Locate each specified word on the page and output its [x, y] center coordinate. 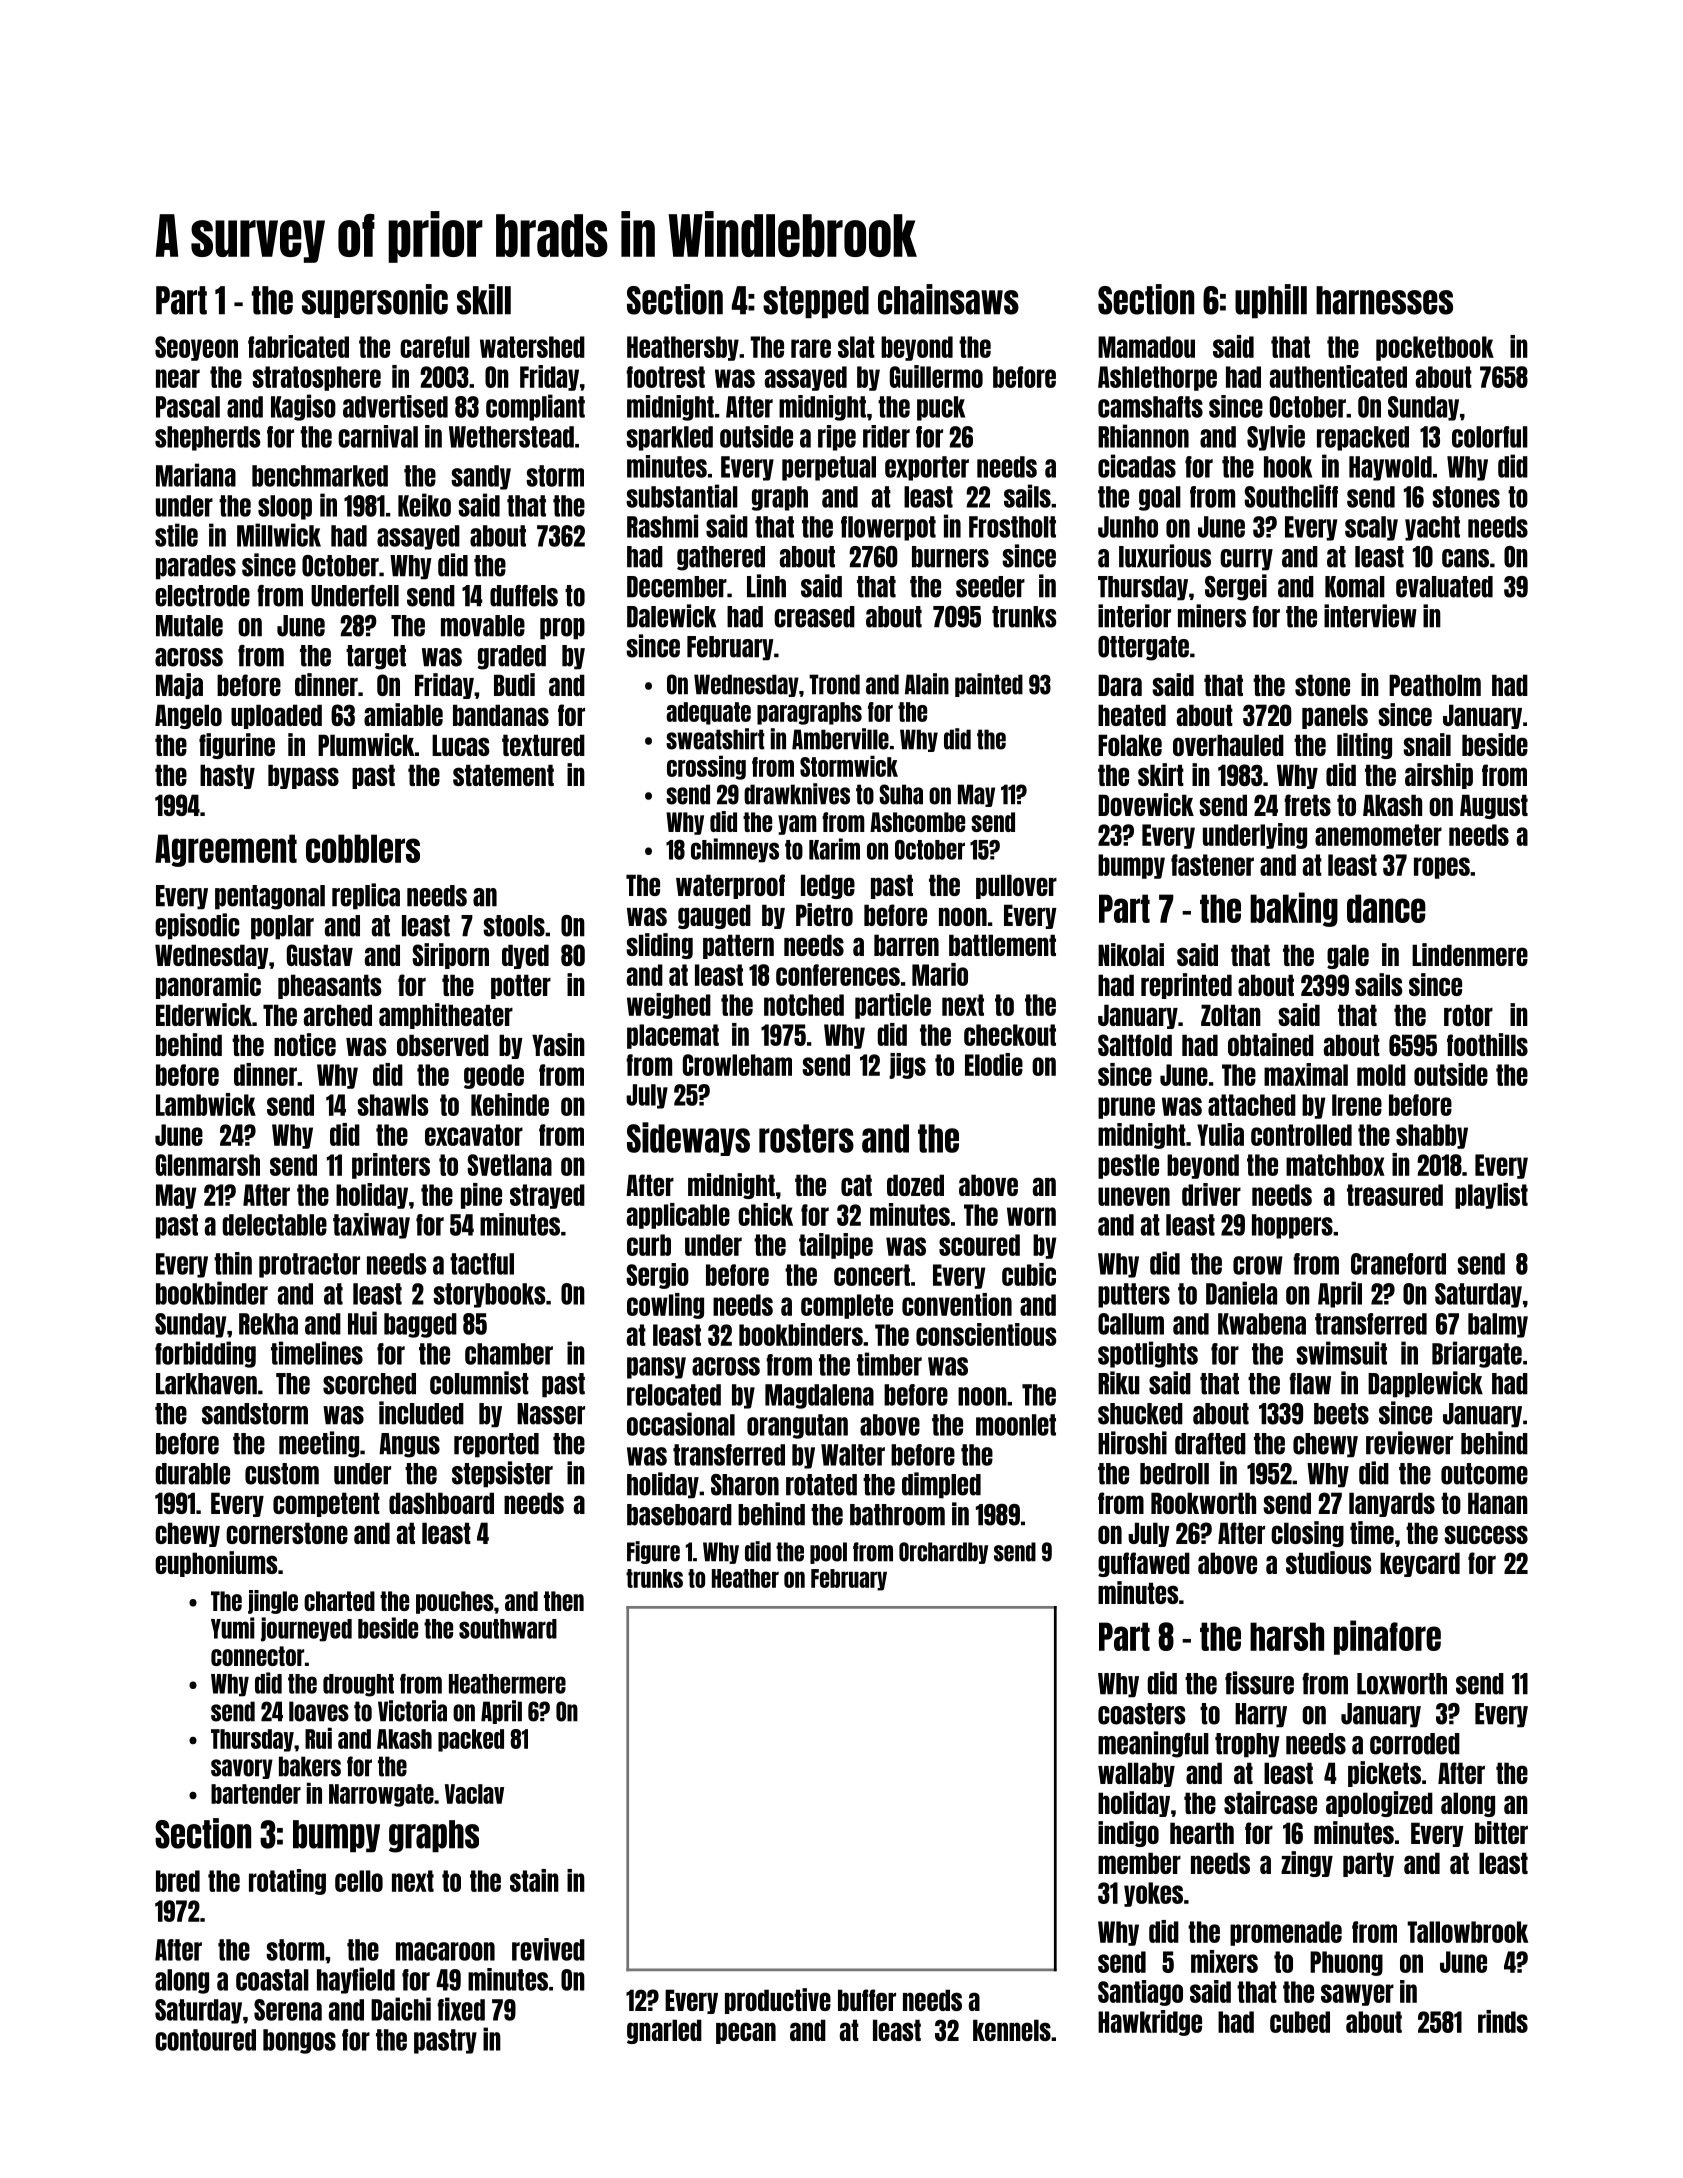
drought [358, 1685]
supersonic [375, 301]
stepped [816, 302]
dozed [915, 1185]
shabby [1432, 1136]
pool [828, 1553]
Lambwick [206, 1104]
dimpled [941, 1485]
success [1486, 1534]
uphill [1271, 301]
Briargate [1477, 1354]
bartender [256, 1794]
